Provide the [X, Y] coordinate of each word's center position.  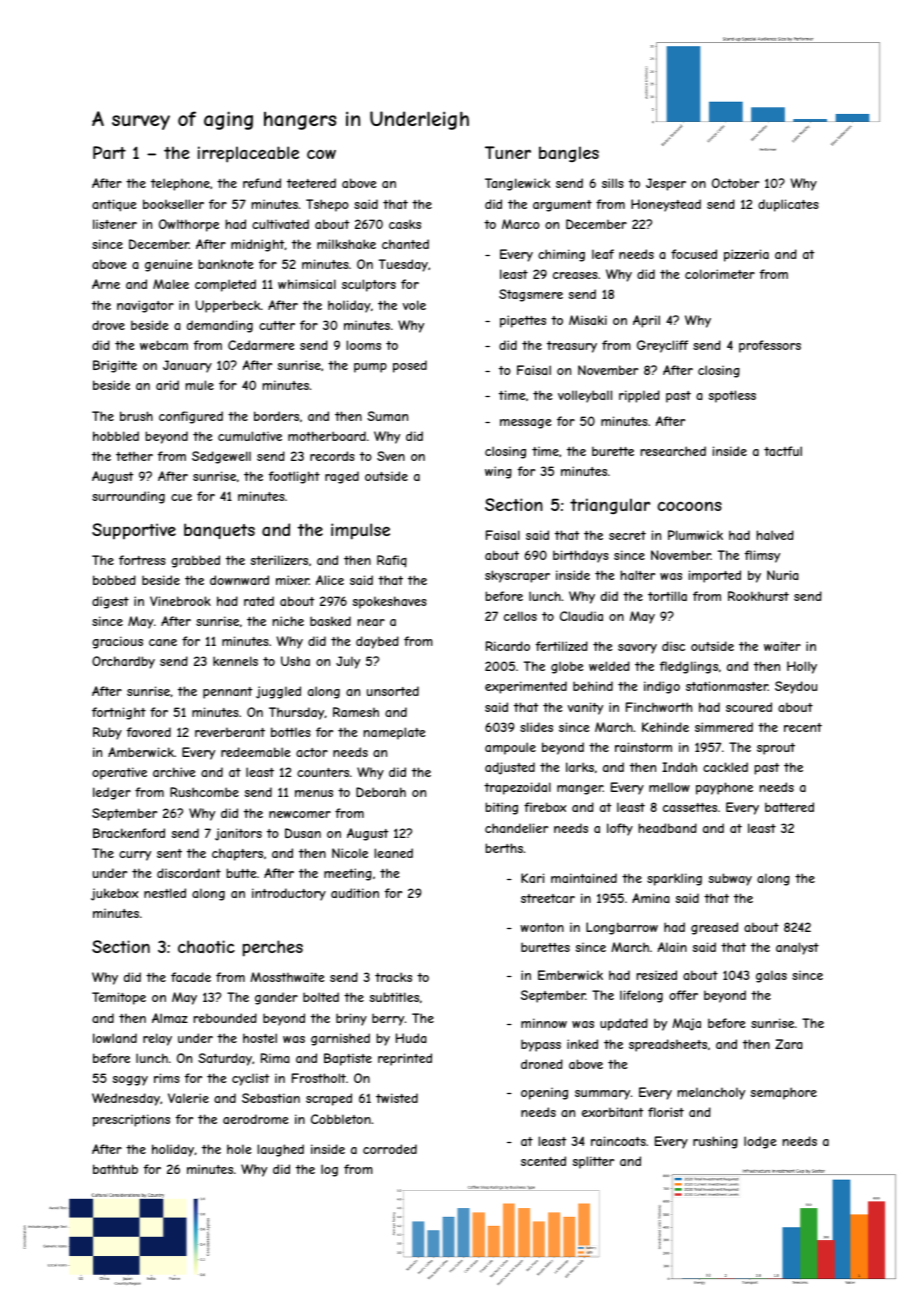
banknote [226, 264]
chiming [561, 255]
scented [543, 1161]
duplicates [788, 205]
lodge [760, 1142]
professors [770, 346]
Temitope [119, 998]
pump [370, 368]
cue [181, 497]
